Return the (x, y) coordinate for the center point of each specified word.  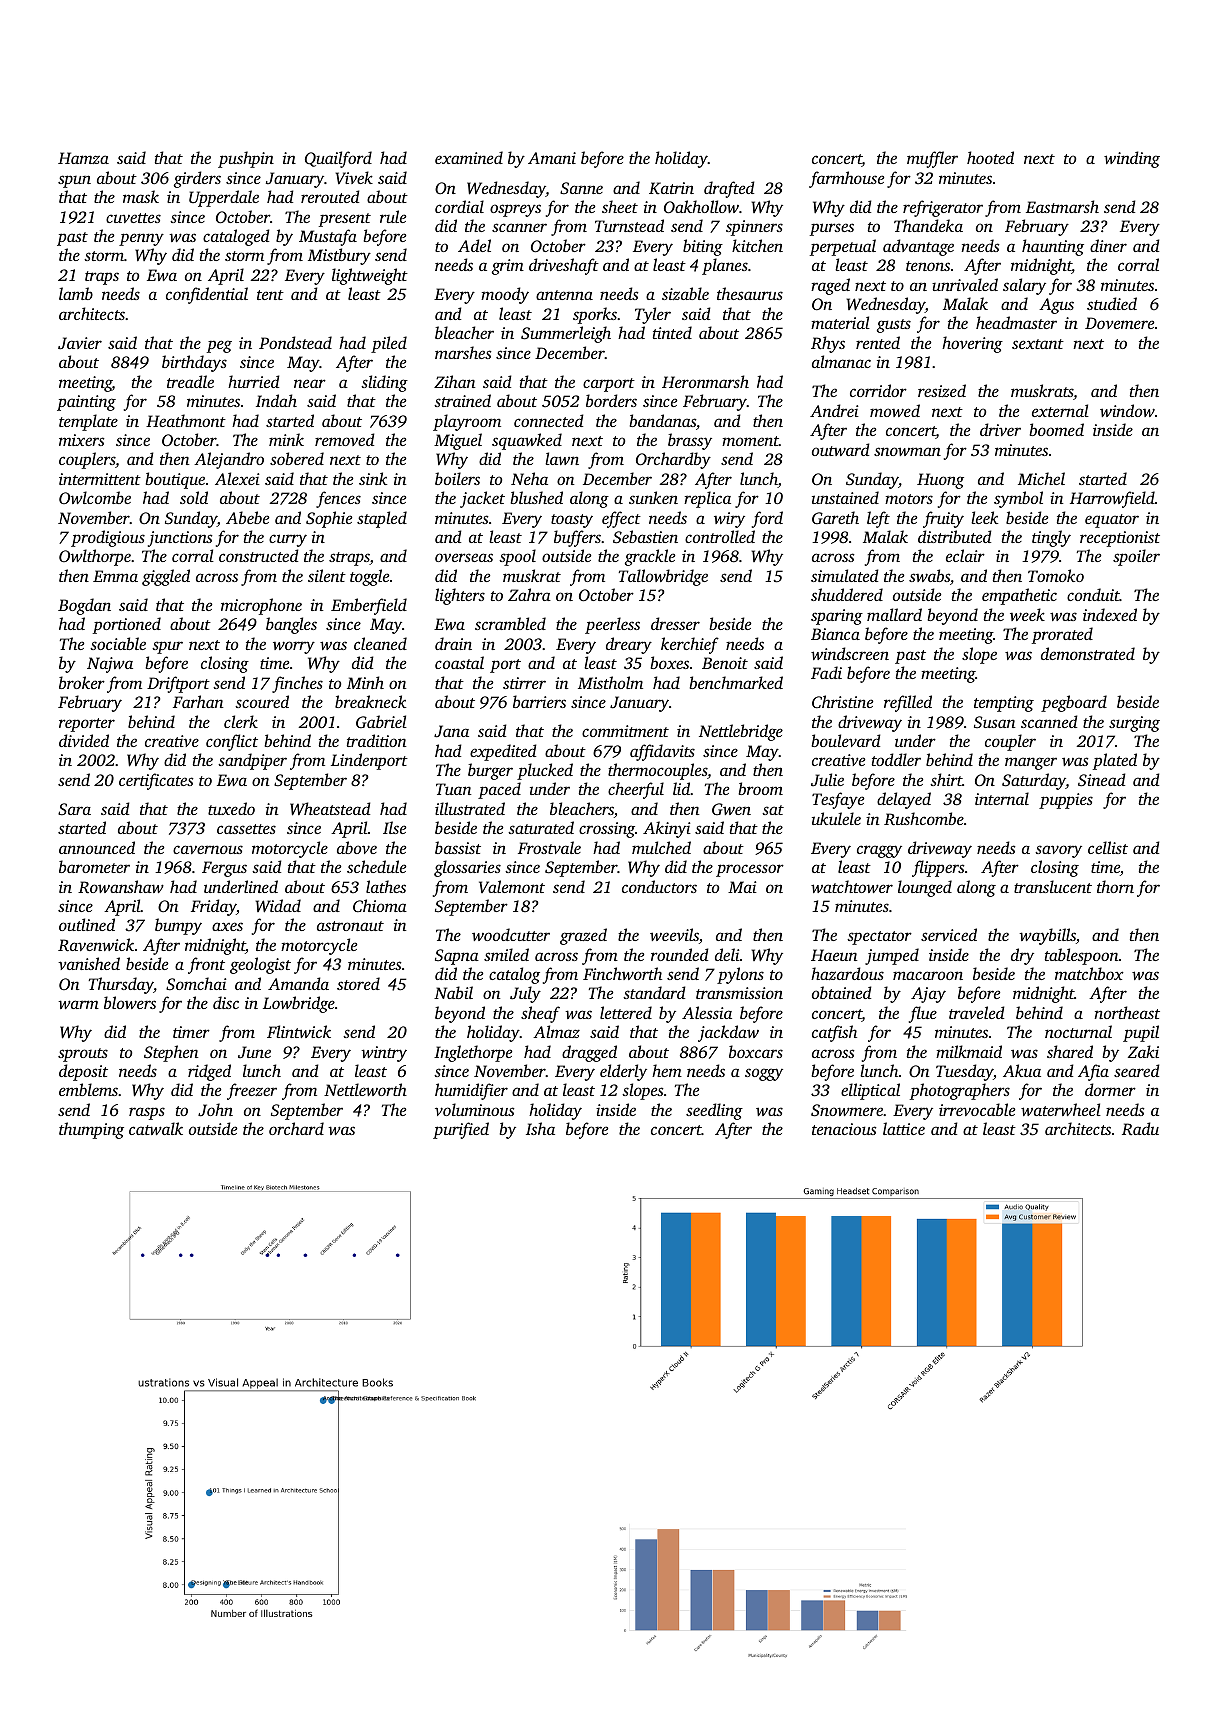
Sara (74, 809)
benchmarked (736, 682)
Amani (552, 158)
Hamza (83, 158)
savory (1058, 851)
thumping (91, 1130)
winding (1132, 159)
